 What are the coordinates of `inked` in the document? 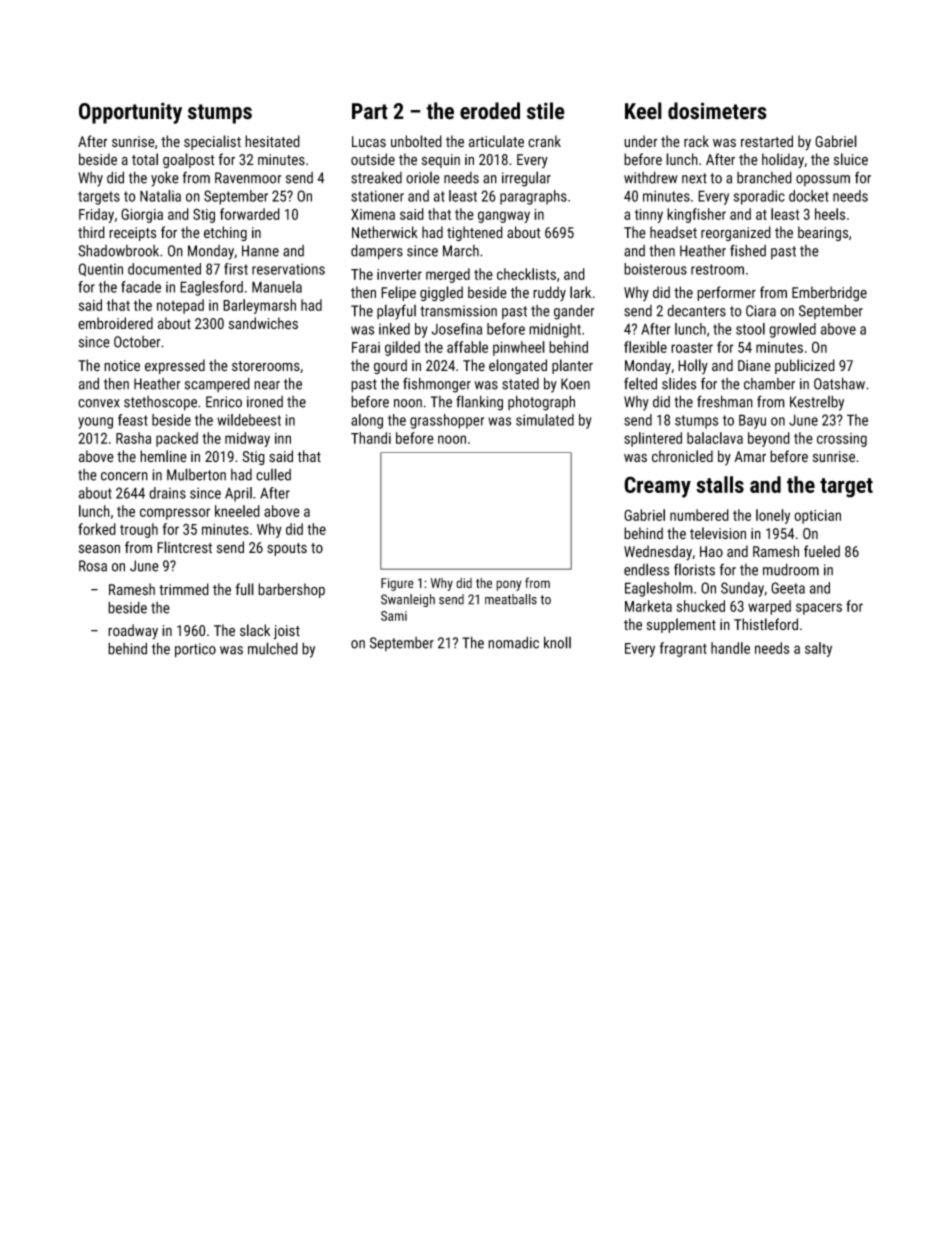 It's located at (394, 329).
